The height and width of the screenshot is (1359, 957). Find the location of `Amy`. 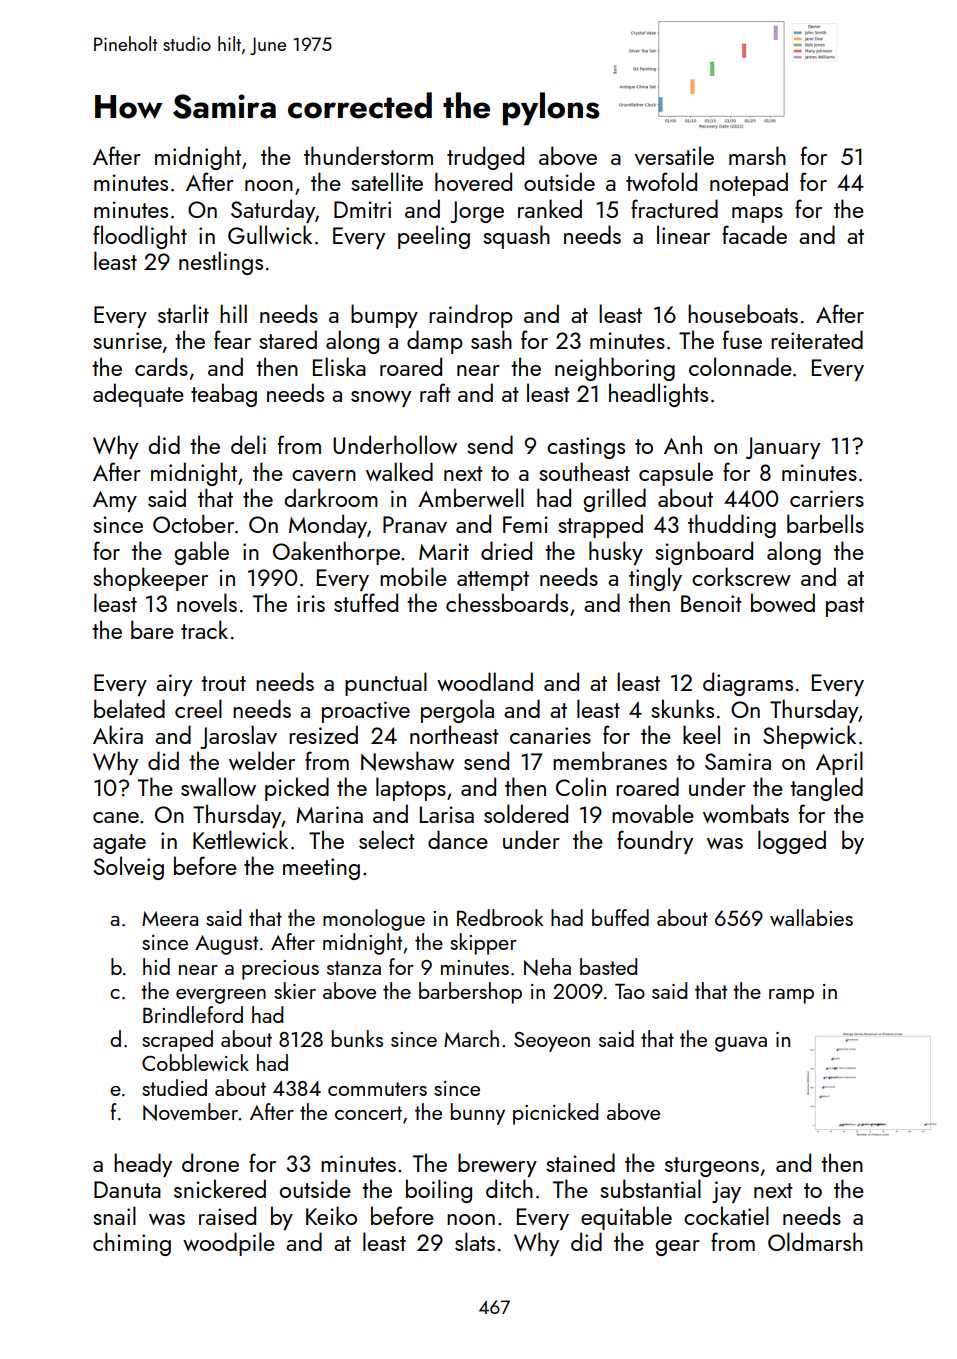

Amy is located at coordinates (115, 501).
